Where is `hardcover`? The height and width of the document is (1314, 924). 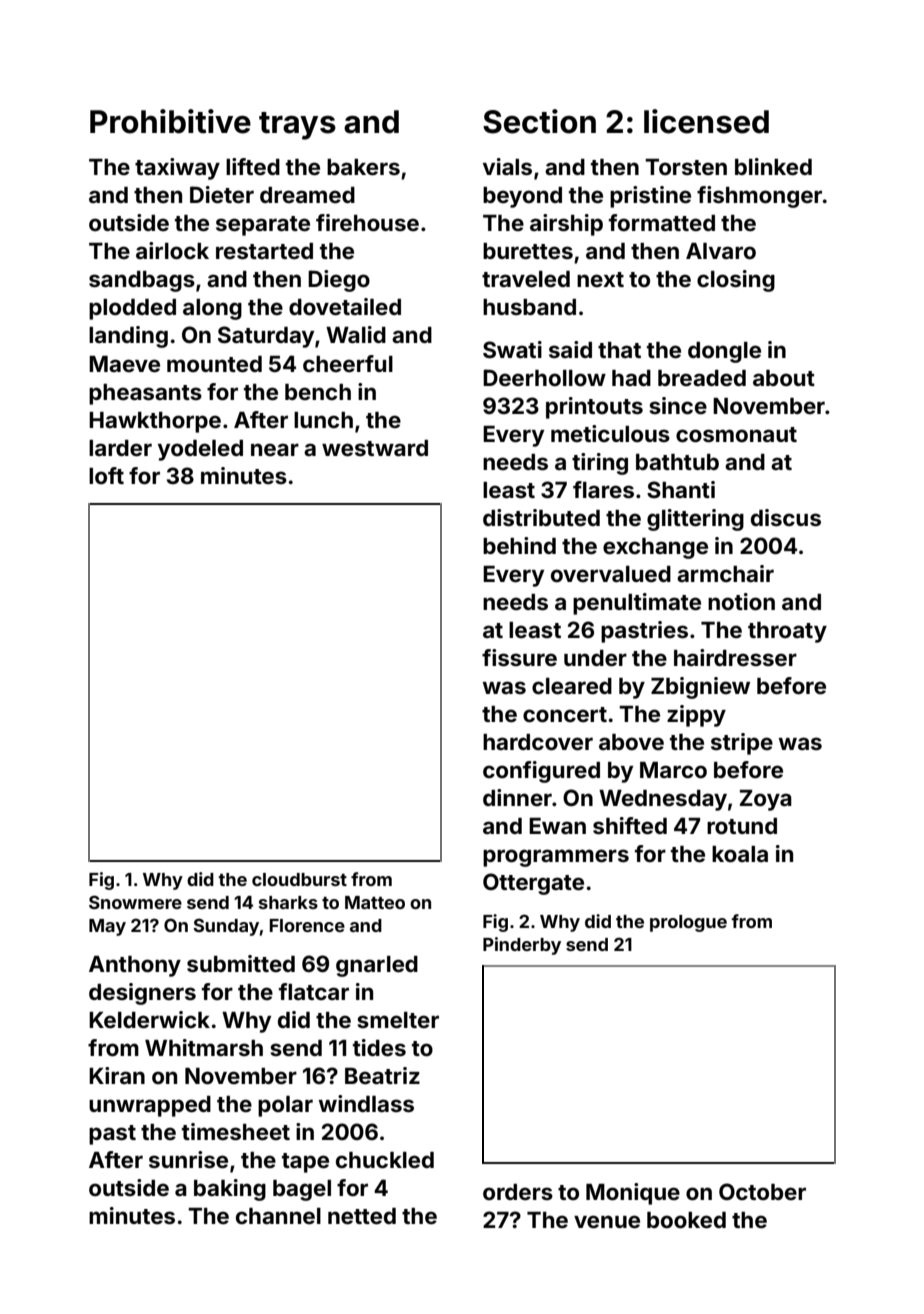
hardcover is located at coordinates (538, 742).
